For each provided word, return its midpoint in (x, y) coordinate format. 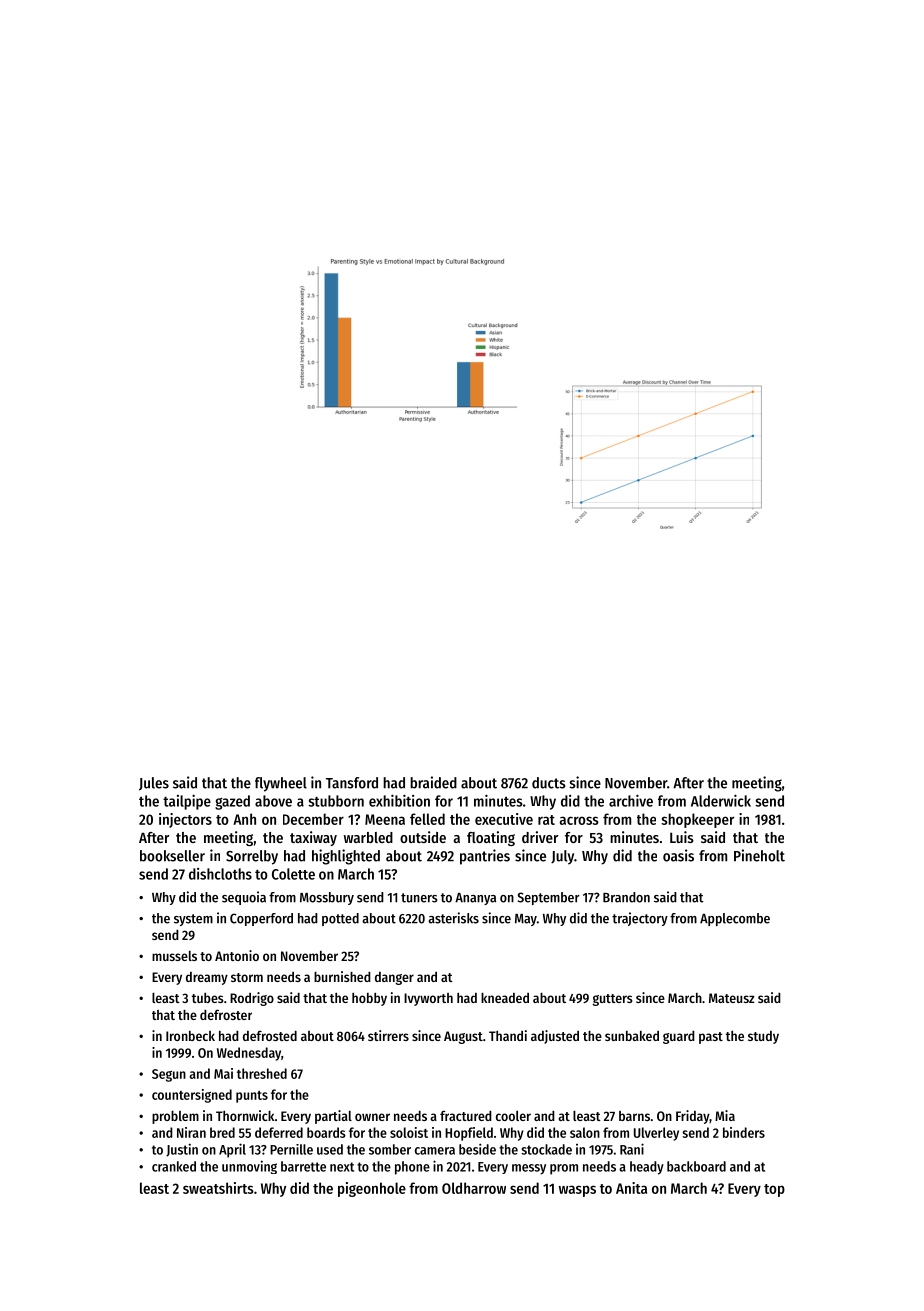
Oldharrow (474, 1188)
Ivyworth (428, 999)
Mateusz (732, 998)
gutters (613, 1000)
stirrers (388, 1035)
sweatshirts (218, 1188)
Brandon (626, 897)
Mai (223, 1073)
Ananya (475, 899)
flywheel (281, 784)
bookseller (172, 856)
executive (504, 819)
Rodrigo (252, 999)
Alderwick (721, 800)
